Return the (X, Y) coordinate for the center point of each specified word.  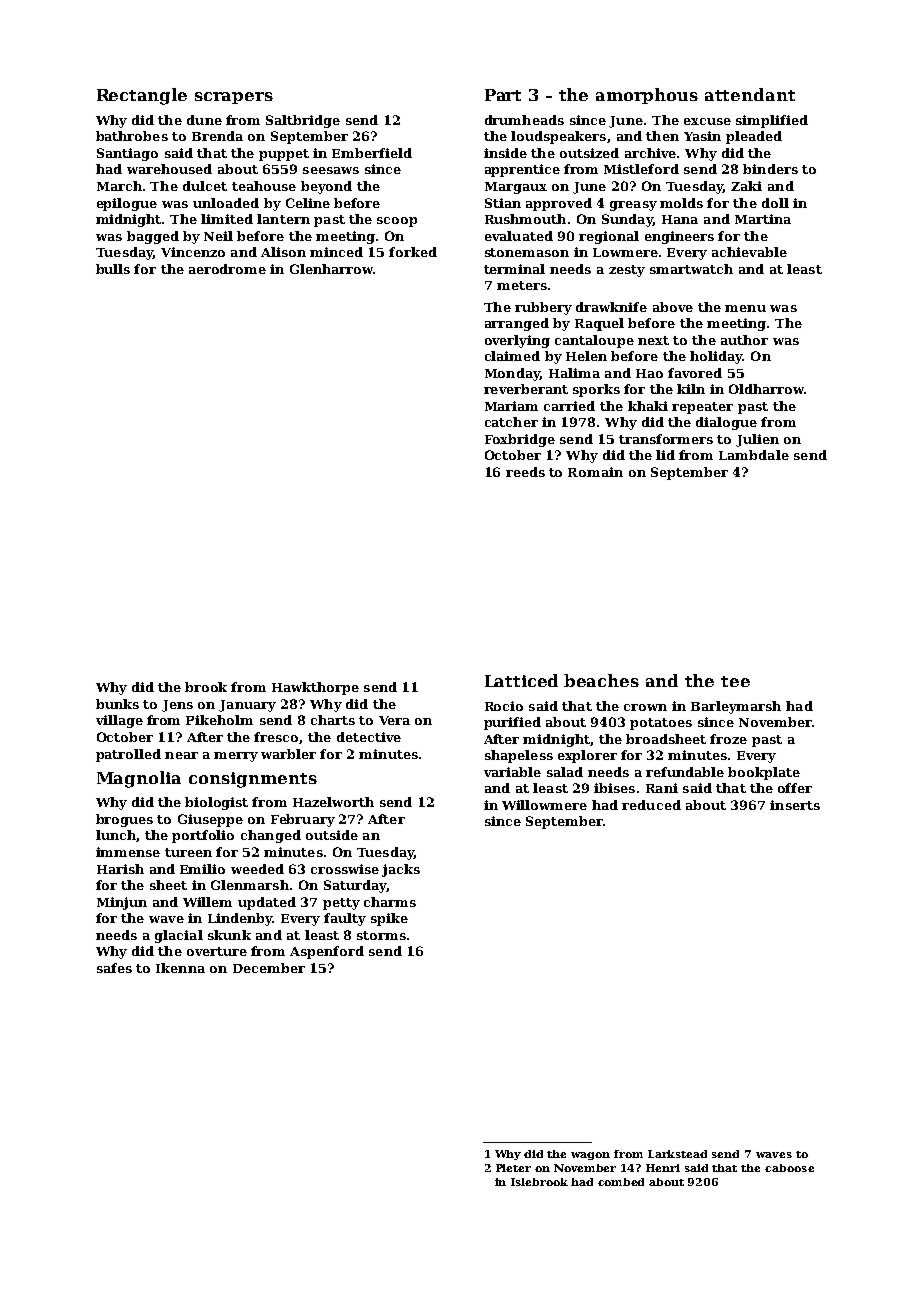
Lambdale (754, 455)
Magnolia (139, 779)
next (653, 340)
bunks (117, 704)
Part (503, 95)
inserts (795, 805)
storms (381, 935)
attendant (750, 94)
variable (512, 772)
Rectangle (142, 96)
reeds (525, 472)
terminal (514, 269)
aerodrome (227, 269)
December (269, 968)
